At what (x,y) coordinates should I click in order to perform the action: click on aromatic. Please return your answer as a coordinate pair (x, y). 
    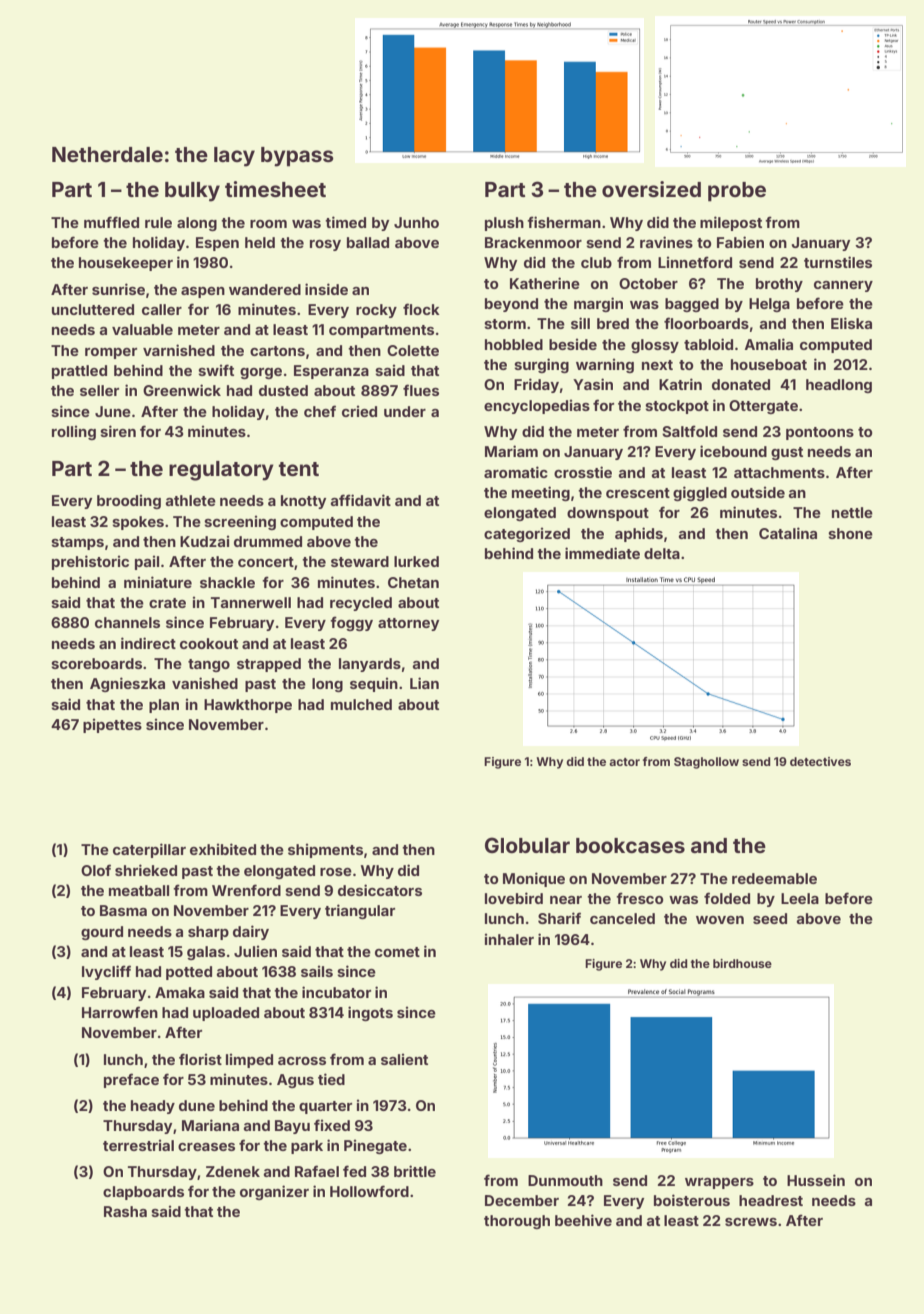
    Looking at the image, I should click on (516, 472).
